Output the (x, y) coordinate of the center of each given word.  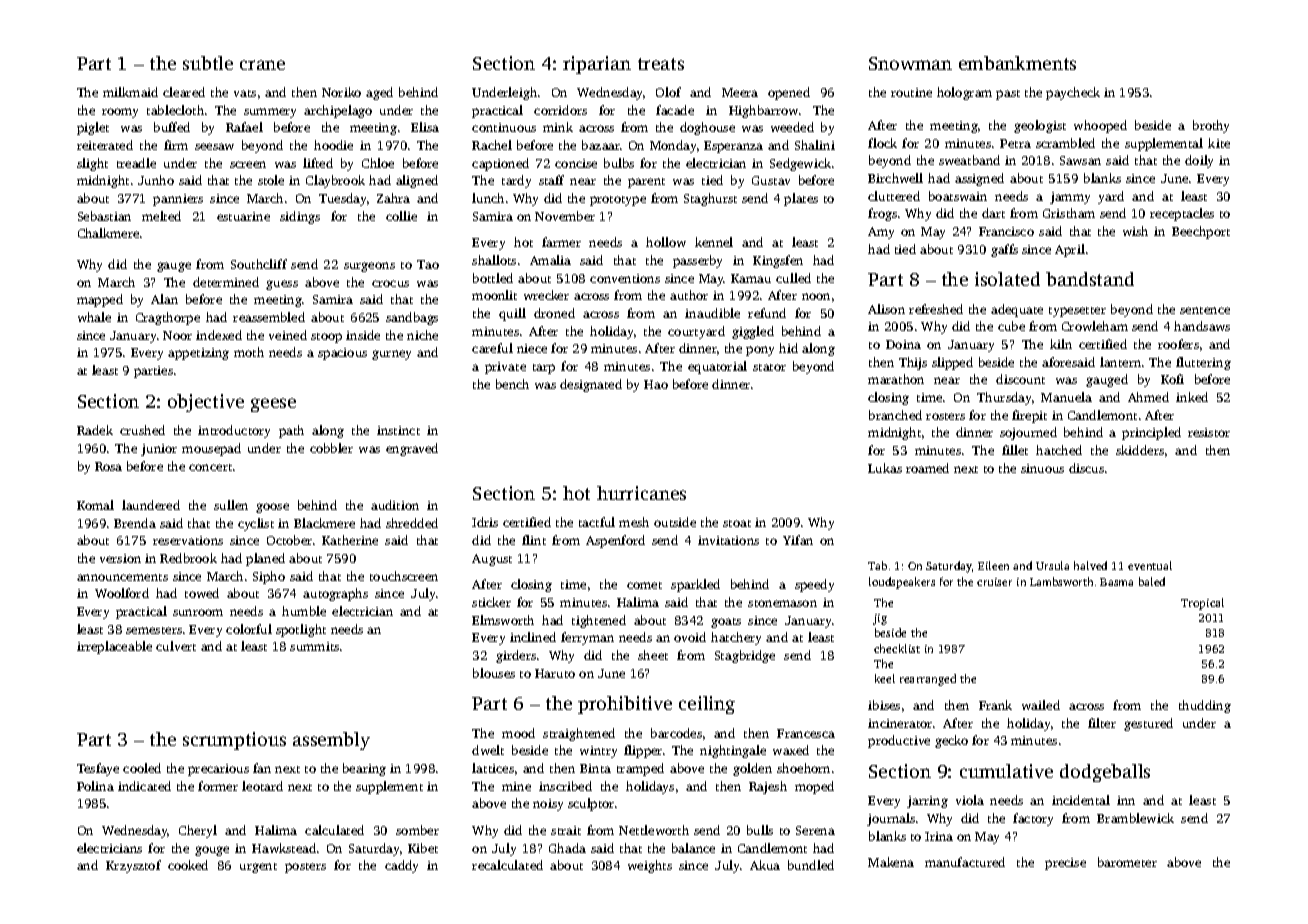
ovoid (690, 637)
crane (262, 65)
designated (591, 385)
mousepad (211, 449)
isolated (1007, 279)
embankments (1017, 63)
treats (661, 64)
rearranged (928, 680)
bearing (364, 769)
